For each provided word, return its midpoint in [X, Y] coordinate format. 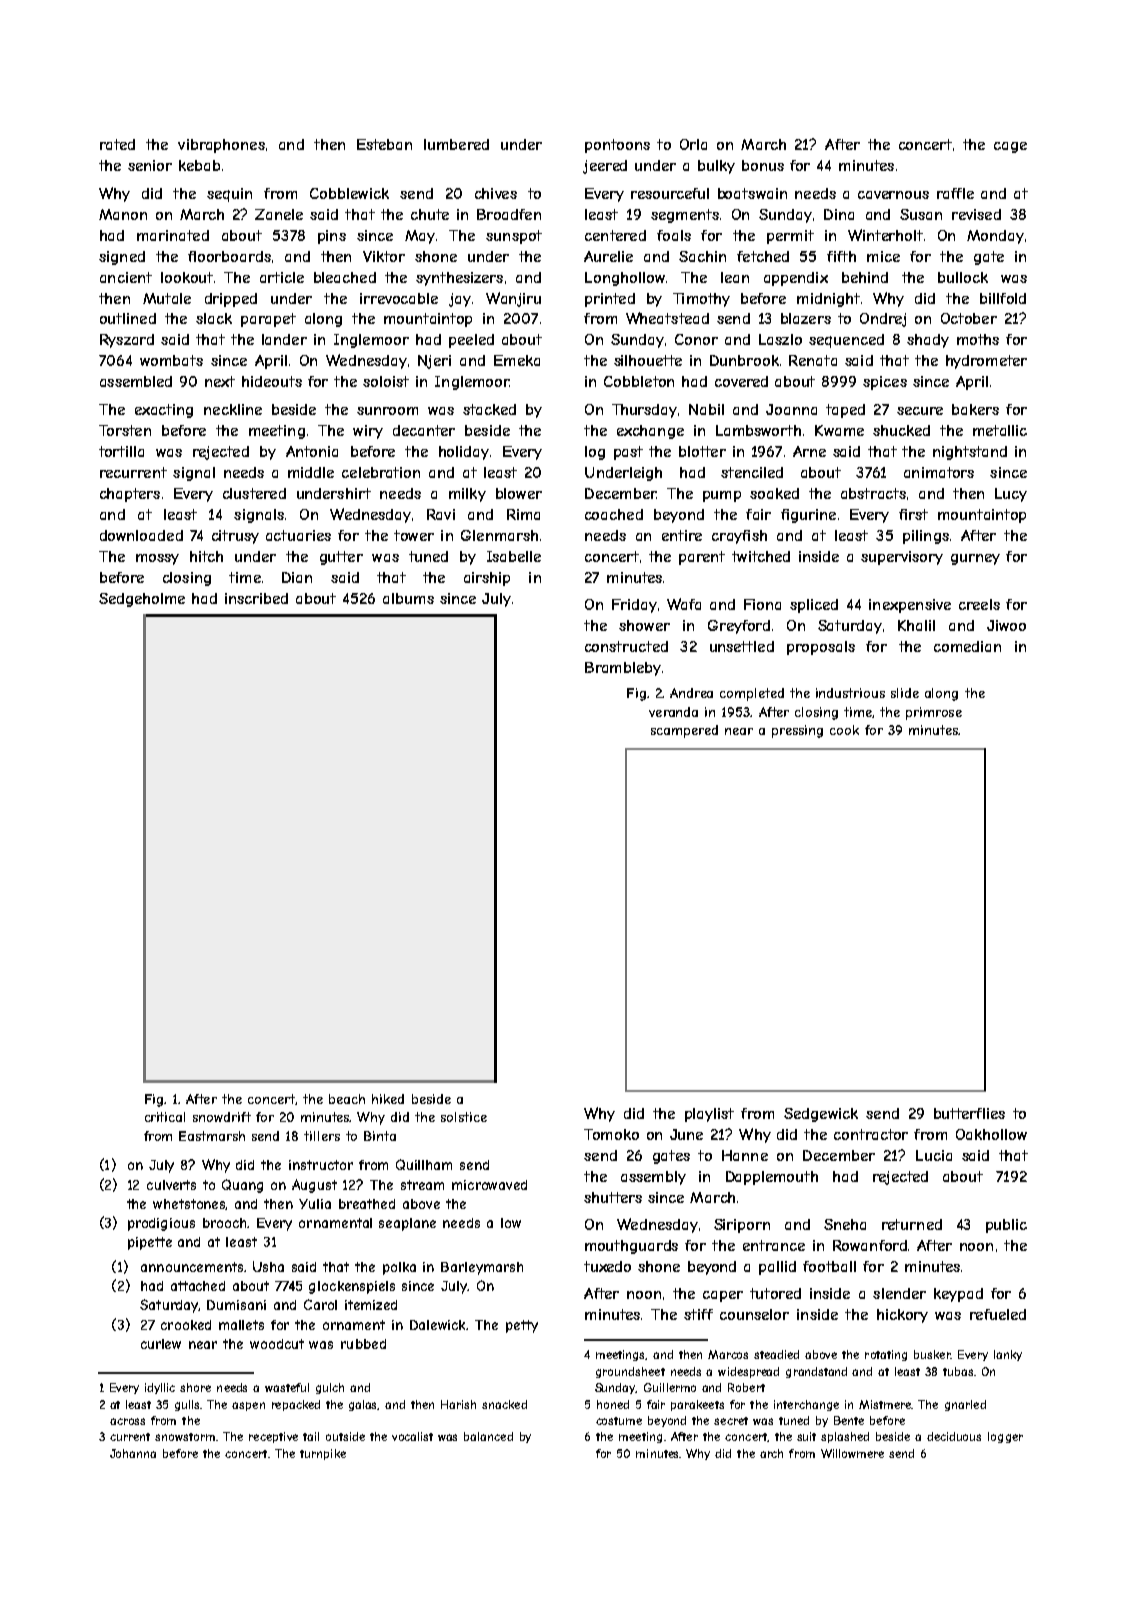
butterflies [969, 1113]
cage [1010, 147]
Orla [693, 144]
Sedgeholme [142, 600]
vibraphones [221, 146]
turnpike [323, 1454]
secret [731, 1421]
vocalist [412, 1436]
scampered [684, 731]
